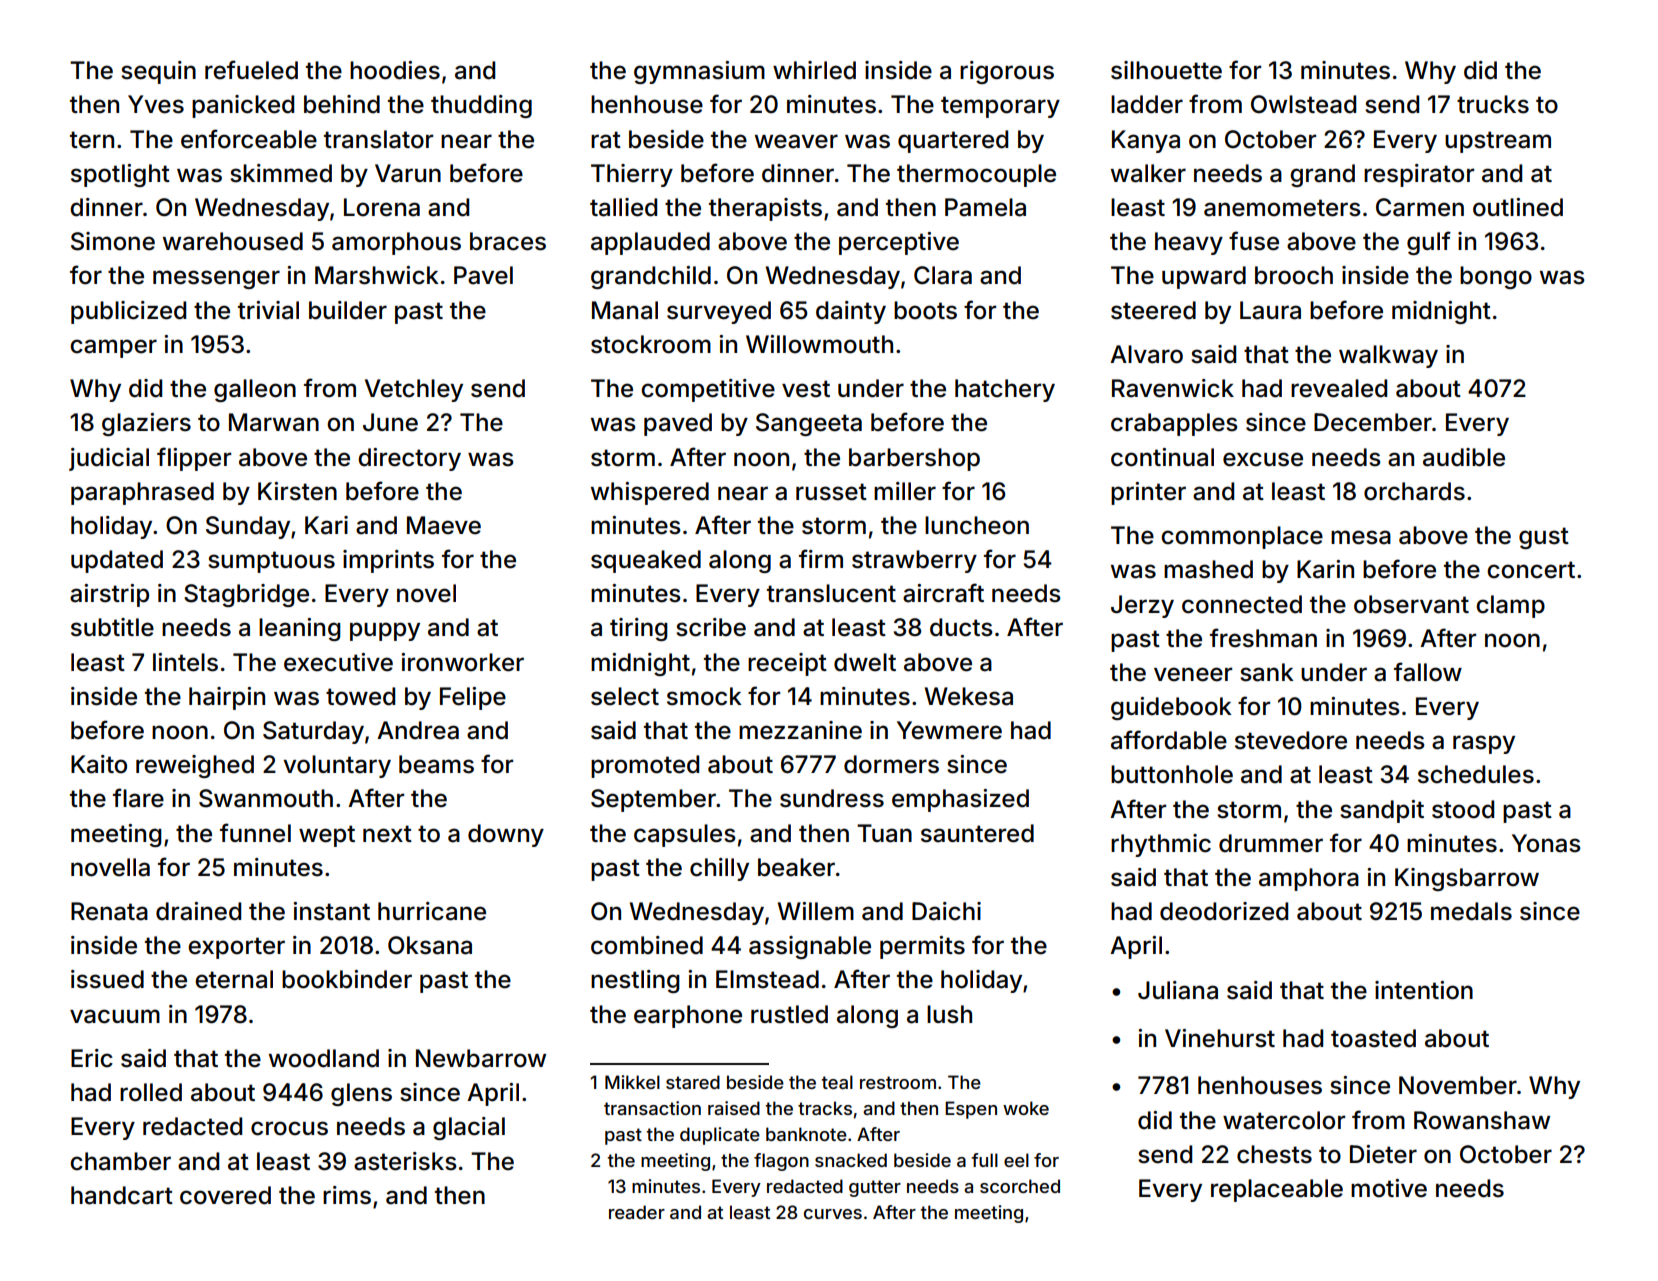 This screenshot has width=1658, height=1281. What do you see at coordinates (158, 72) in the screenshot?
I see `sequin` at bounding box center [158, 72].
